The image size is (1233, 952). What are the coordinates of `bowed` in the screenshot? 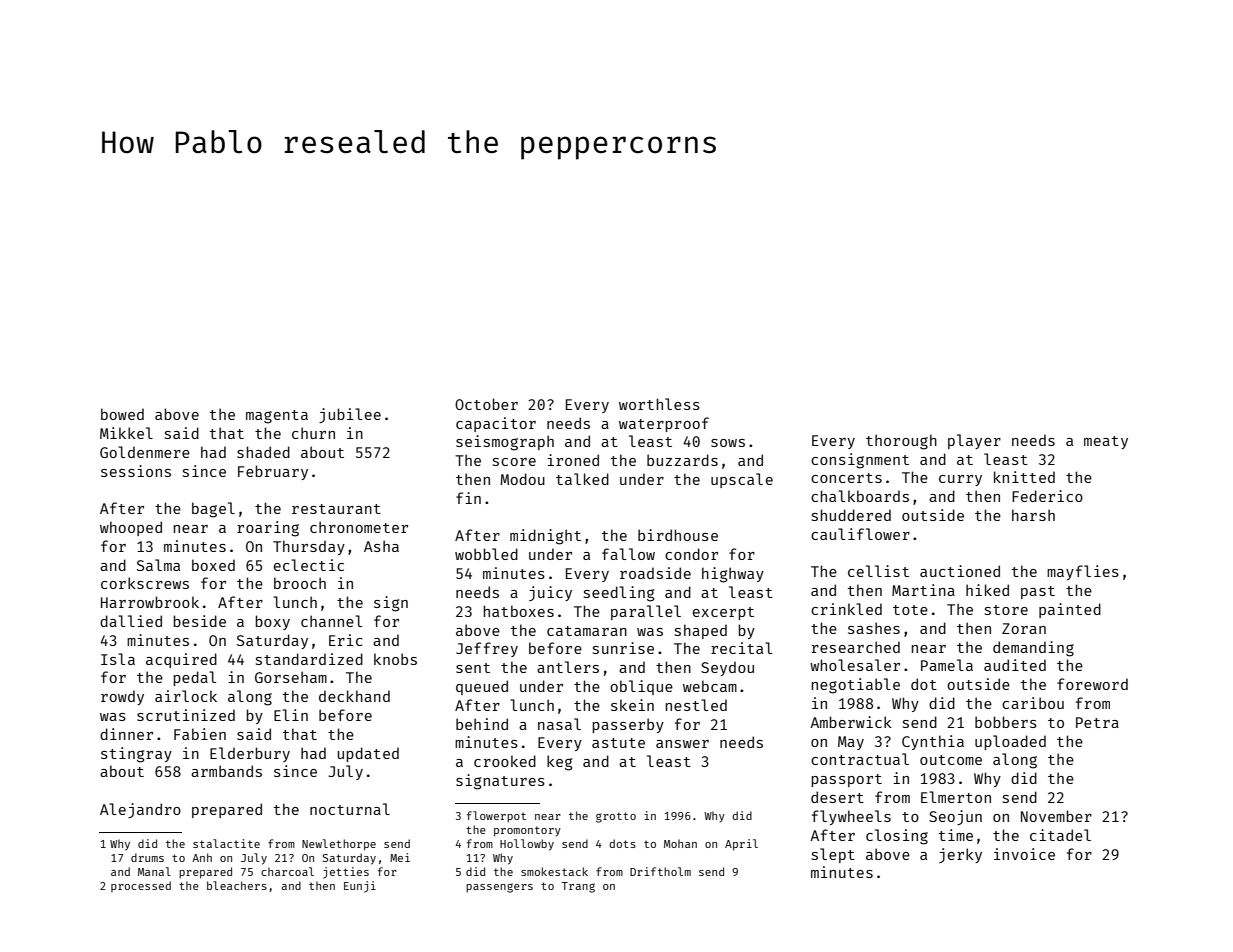 It's located at (122, 414).
